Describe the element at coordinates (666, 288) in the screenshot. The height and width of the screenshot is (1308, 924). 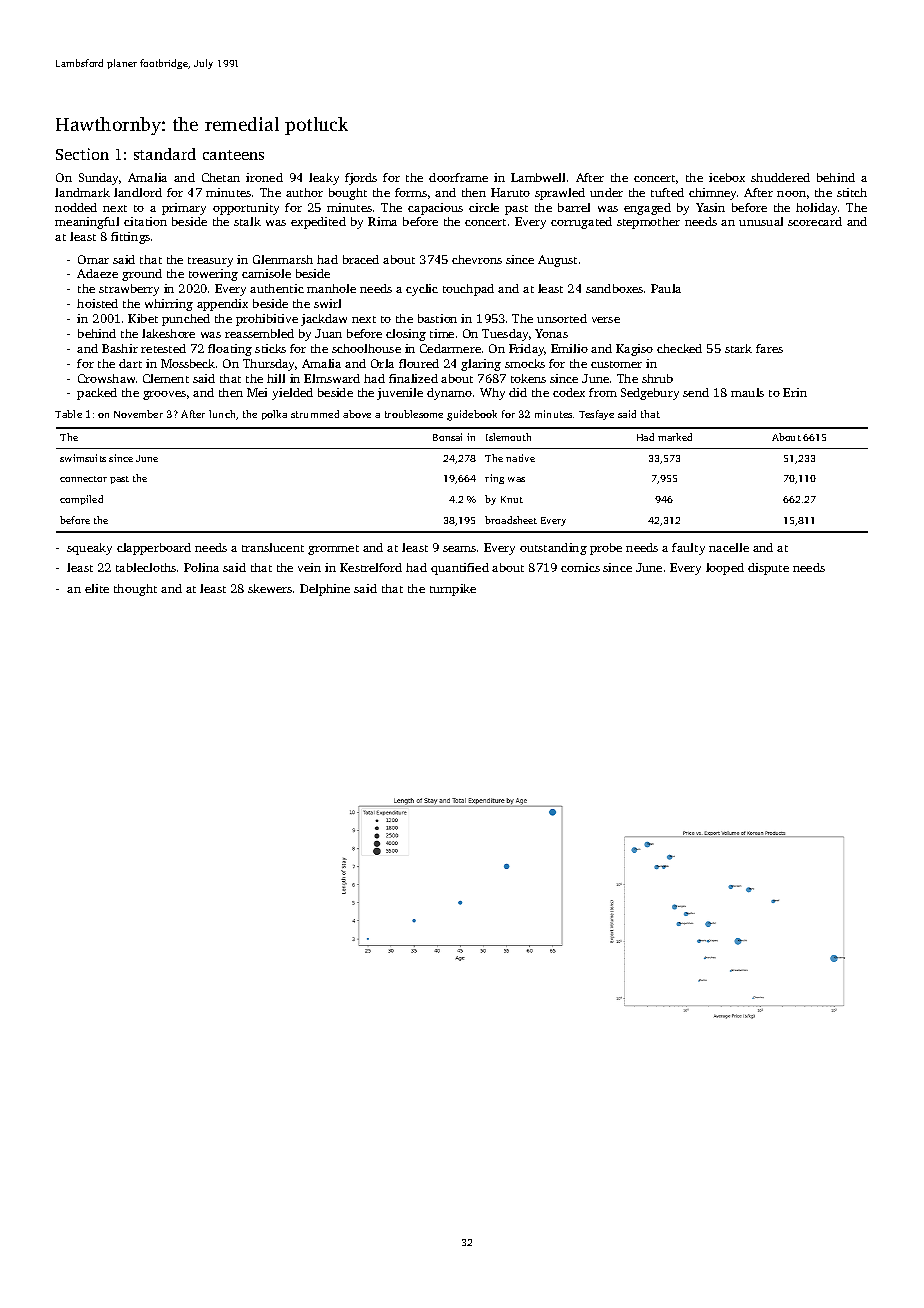
I see `Paula` at that location.
